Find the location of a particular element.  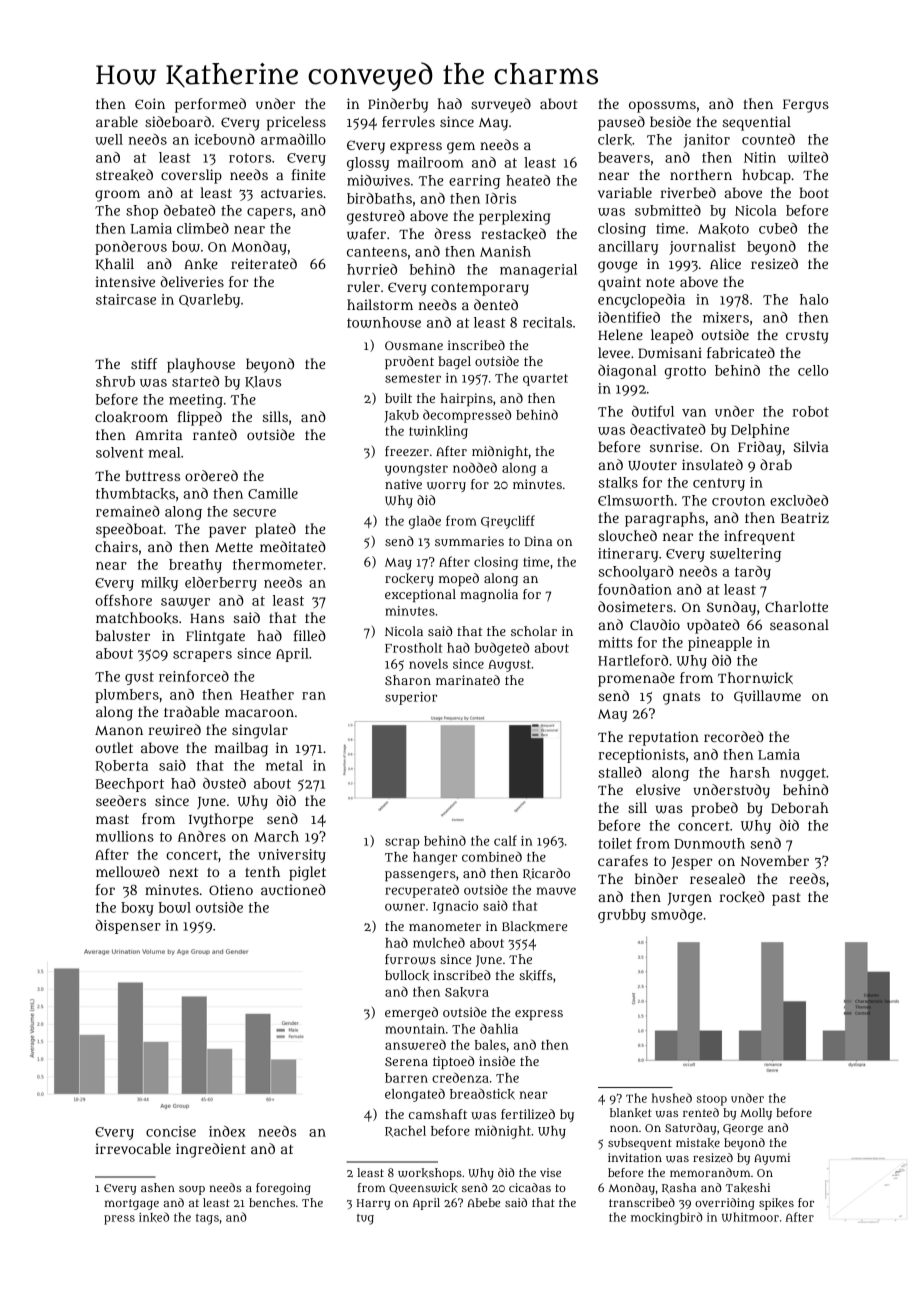

macaroon is located at coordinates (259, 713).
